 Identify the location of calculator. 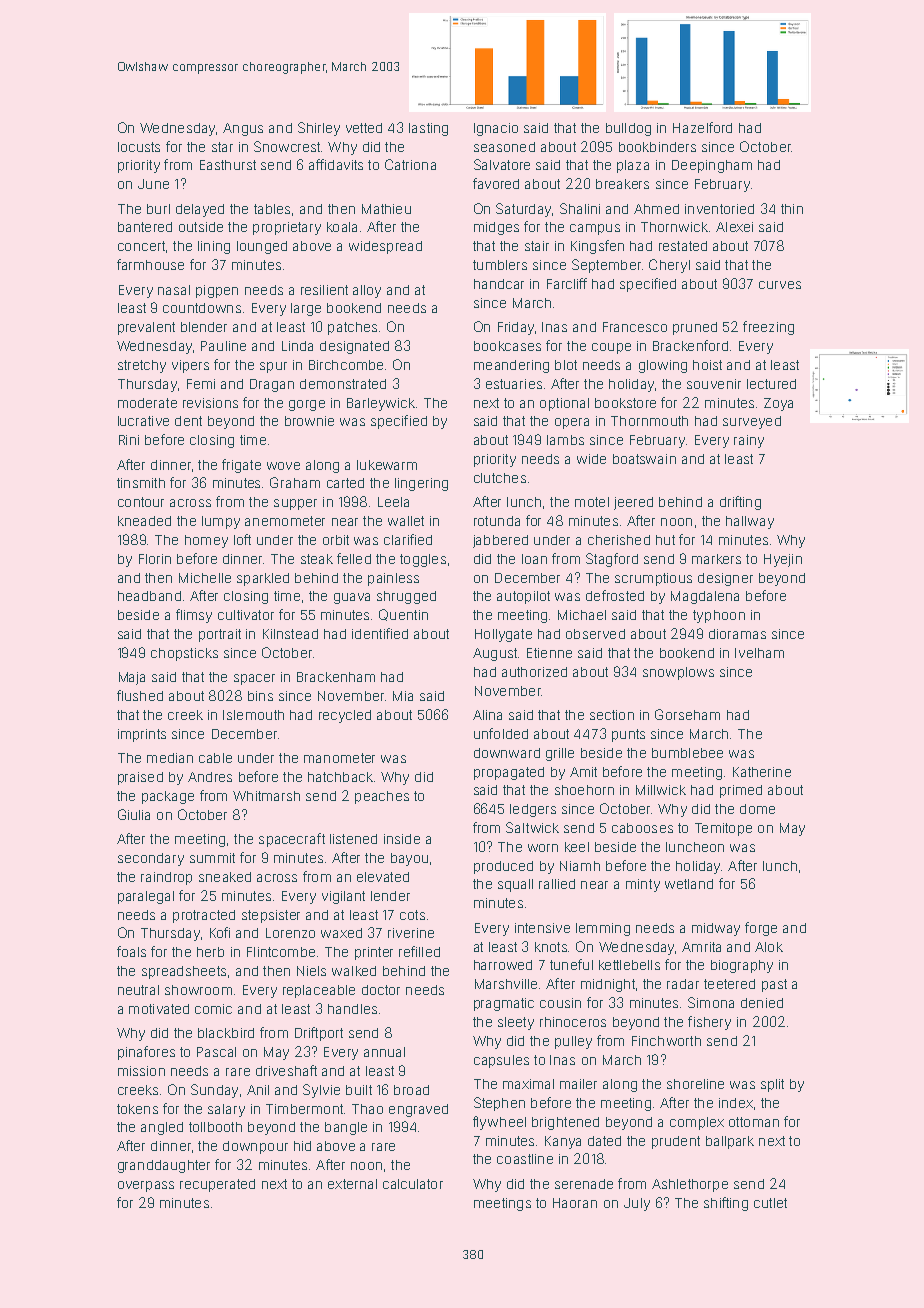
(413, 1184).
